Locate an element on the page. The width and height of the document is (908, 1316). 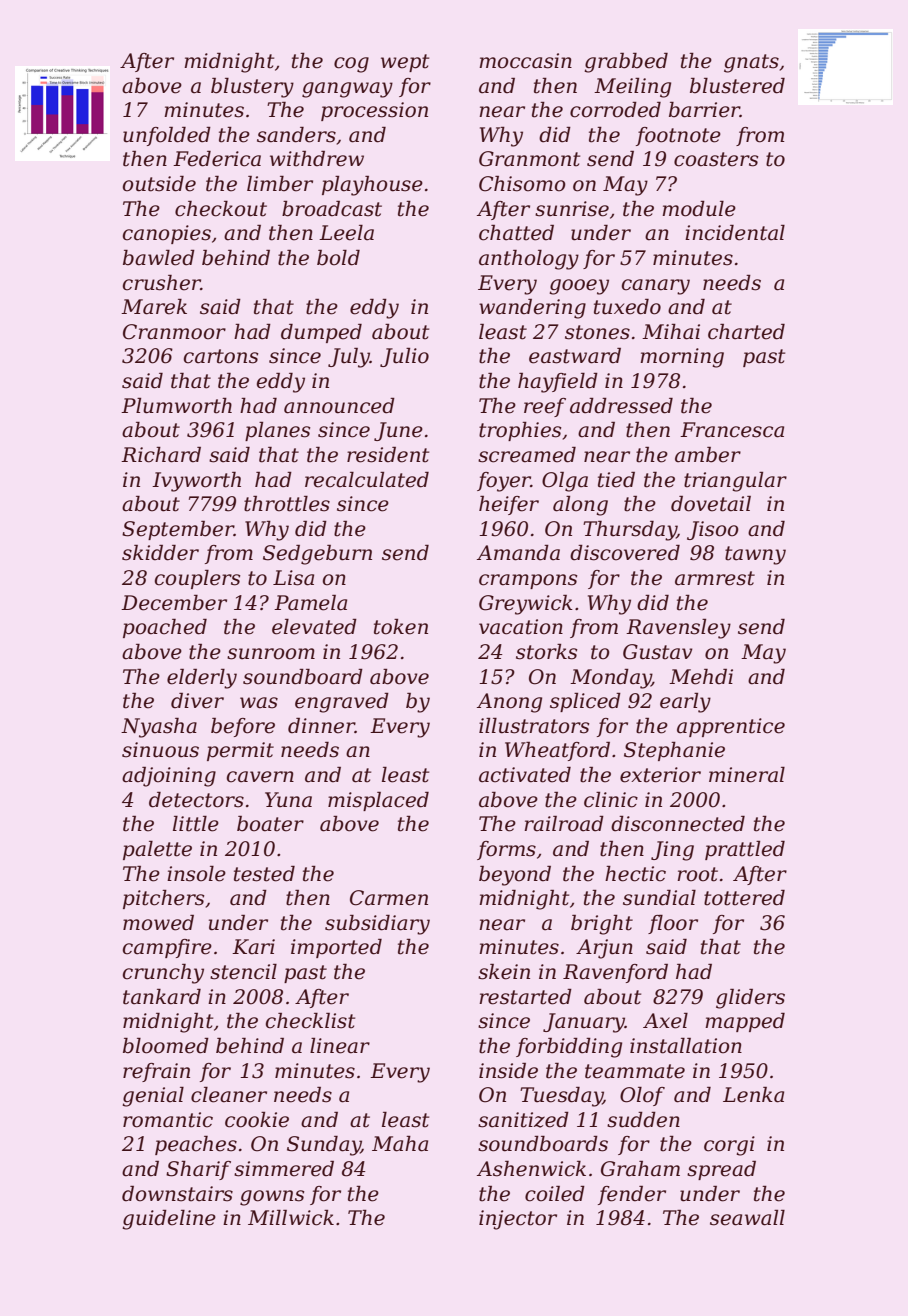
Ravensley is located at coordinates (678, 629).
